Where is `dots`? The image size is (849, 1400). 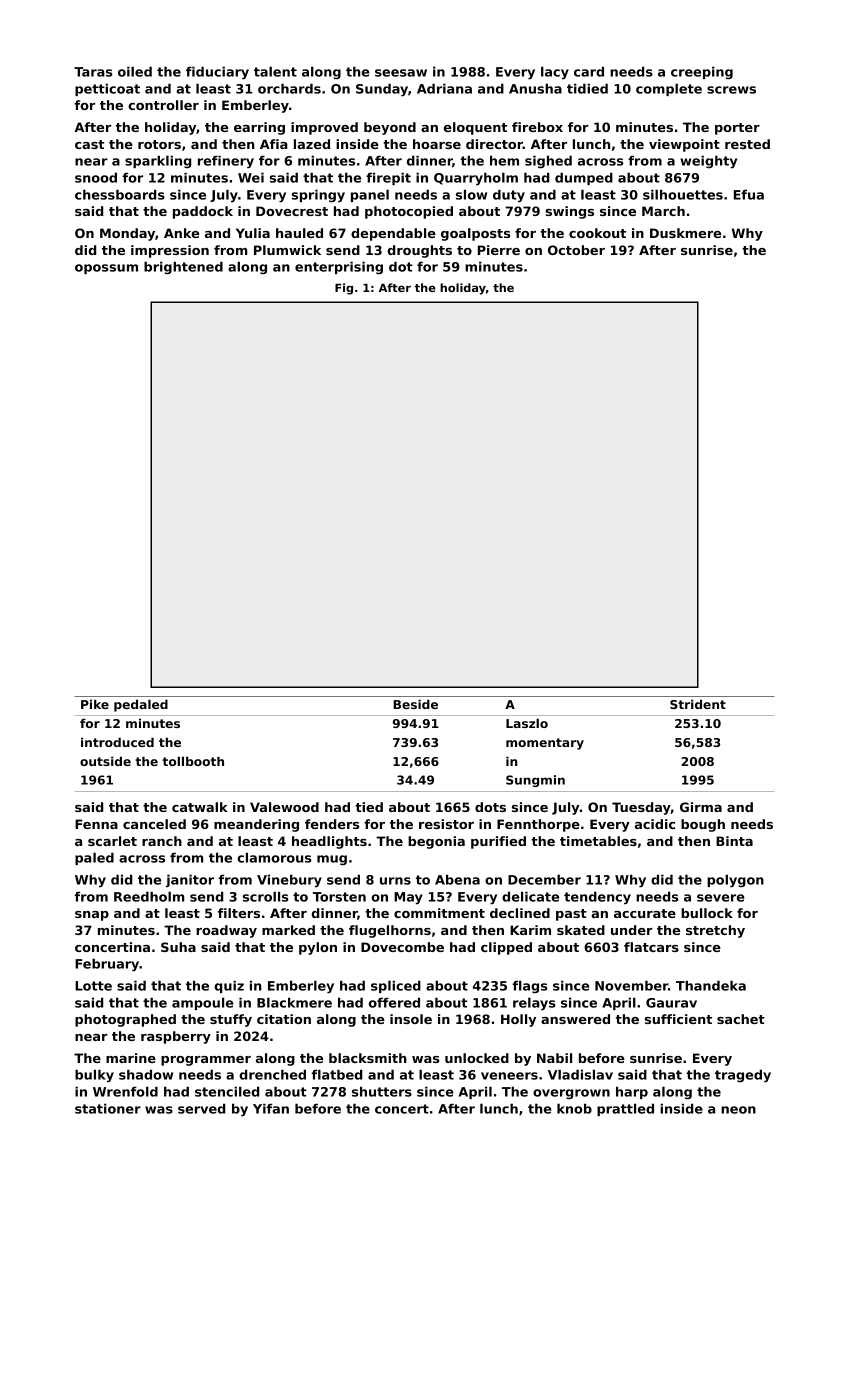
dots is located at coordinates (490, 807).
